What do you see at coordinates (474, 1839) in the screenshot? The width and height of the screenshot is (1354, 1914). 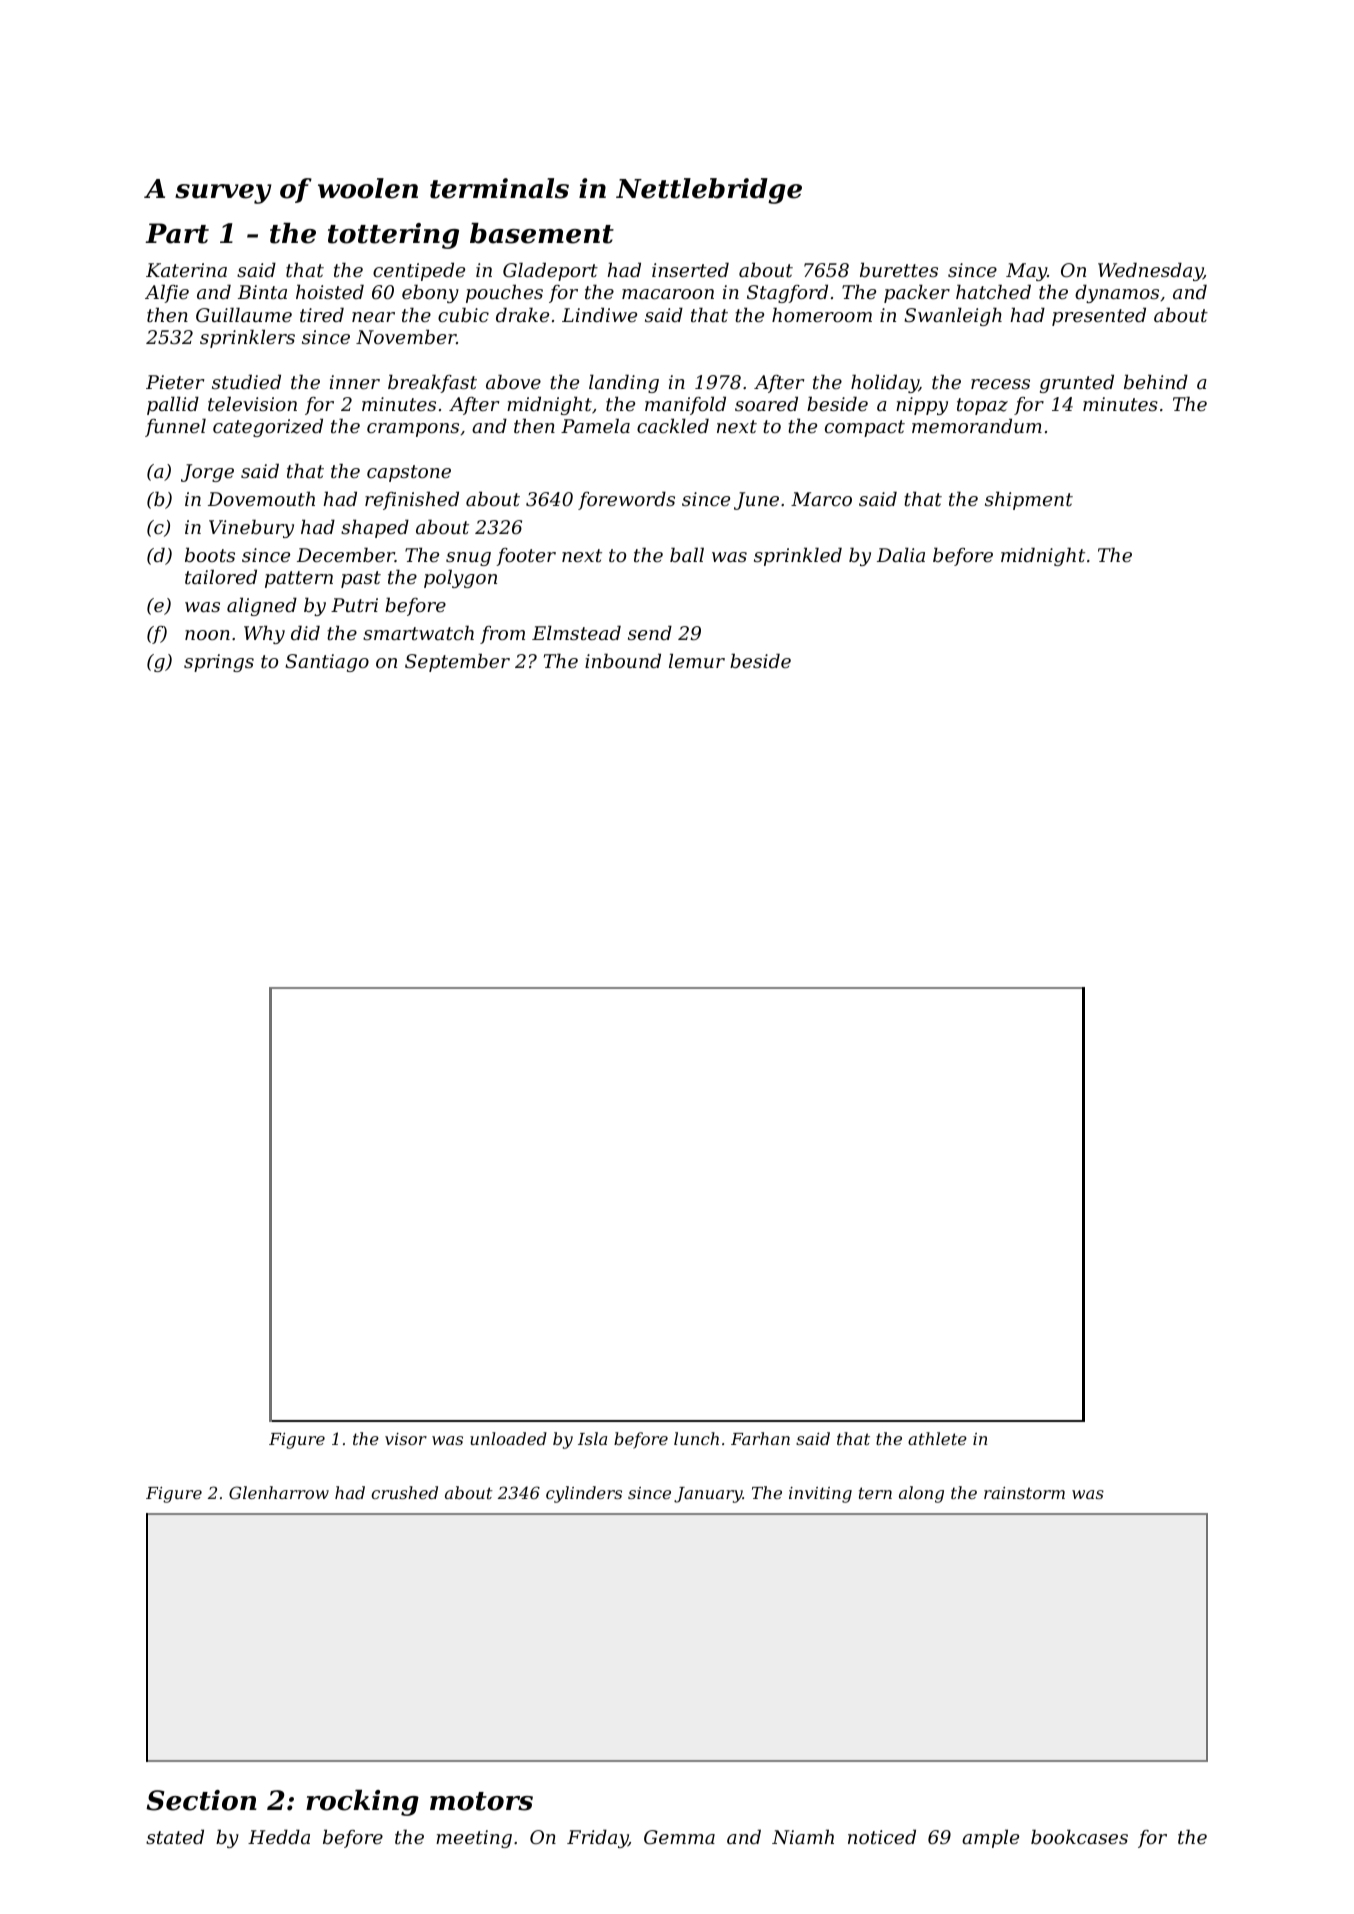 I see `meeting` at bounding box center [474, 1839].
